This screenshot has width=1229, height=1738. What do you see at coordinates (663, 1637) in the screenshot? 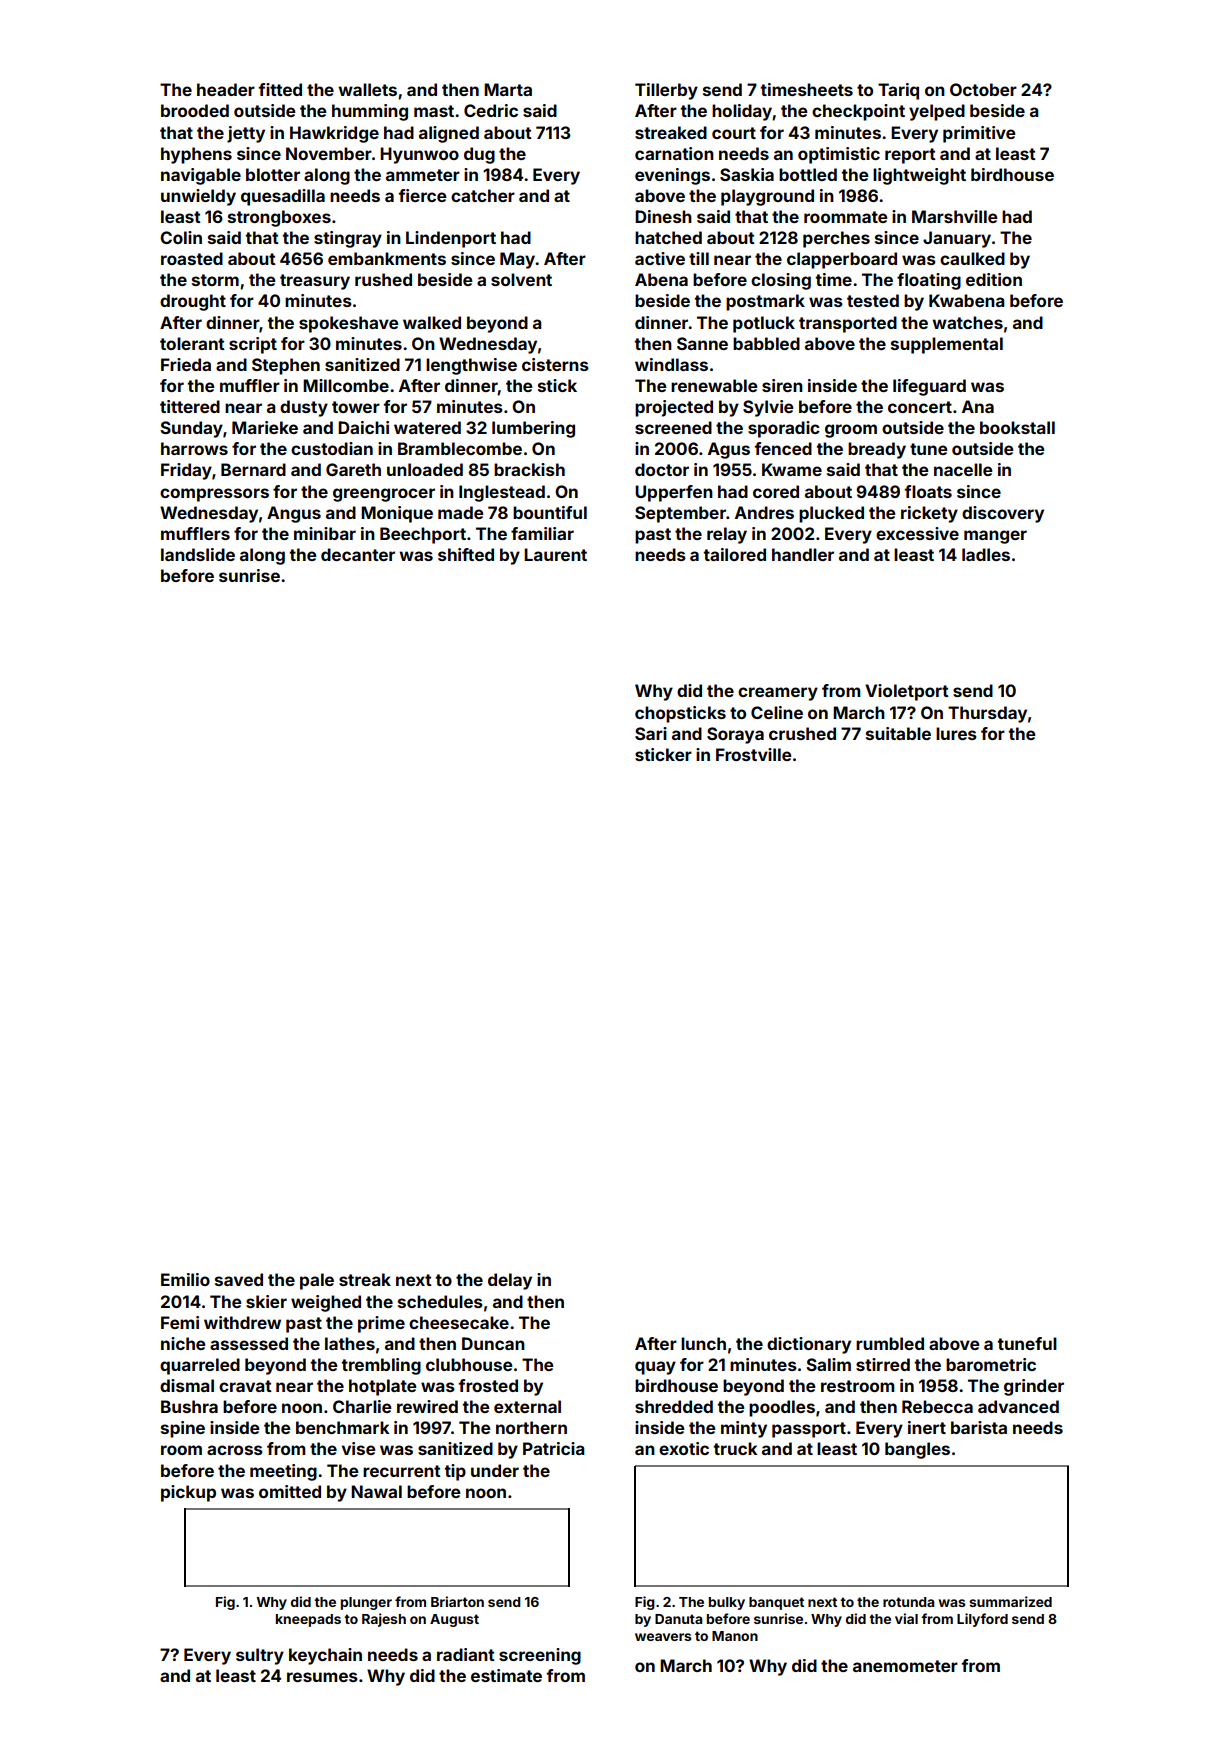
I see `weavers` at bounding box center [663, 1637].
